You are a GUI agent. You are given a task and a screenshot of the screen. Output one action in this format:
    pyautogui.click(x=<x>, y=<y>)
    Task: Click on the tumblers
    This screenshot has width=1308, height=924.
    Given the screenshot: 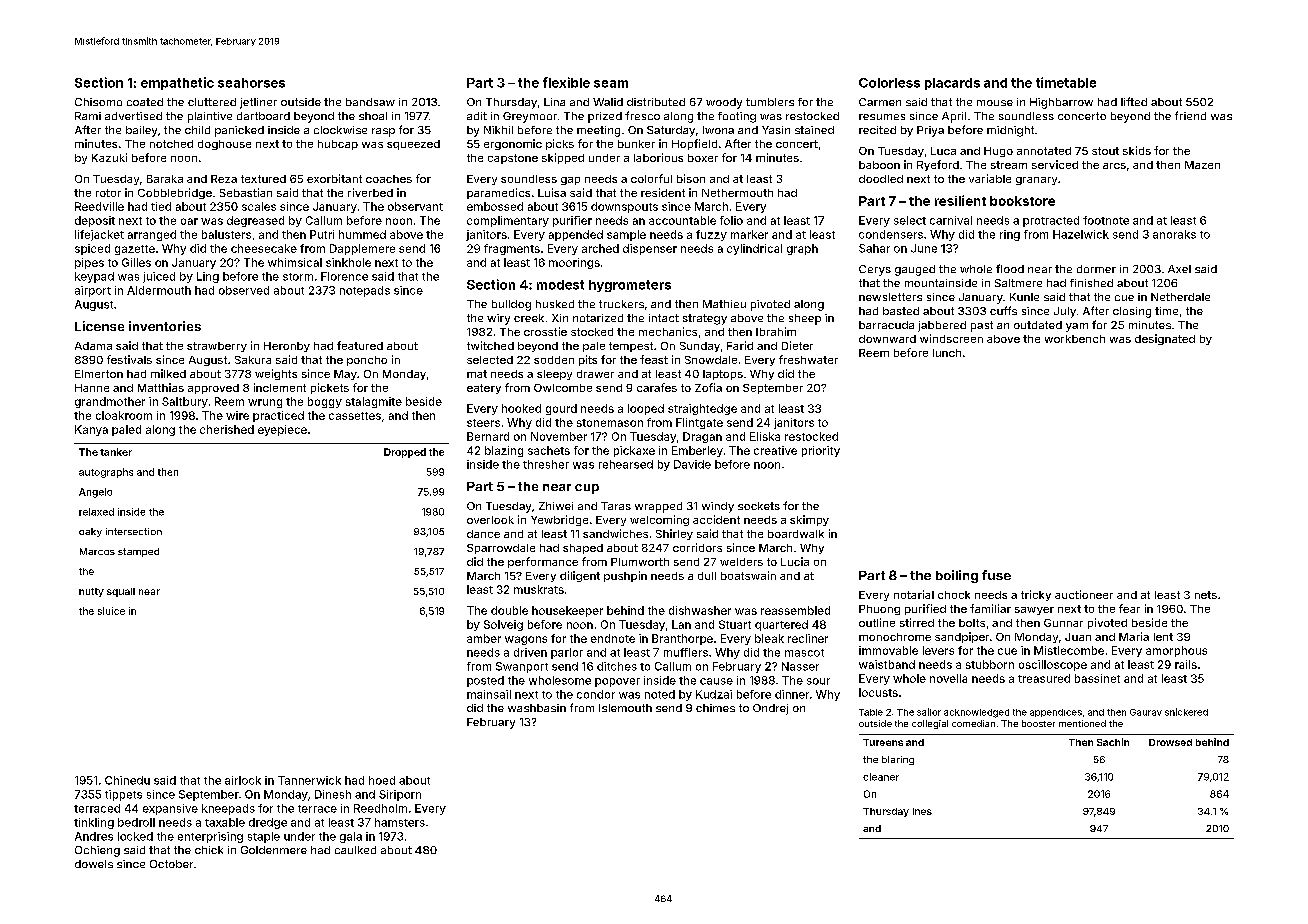 What is the action you would take?
    pyautogui.click(x=770, y=102)
